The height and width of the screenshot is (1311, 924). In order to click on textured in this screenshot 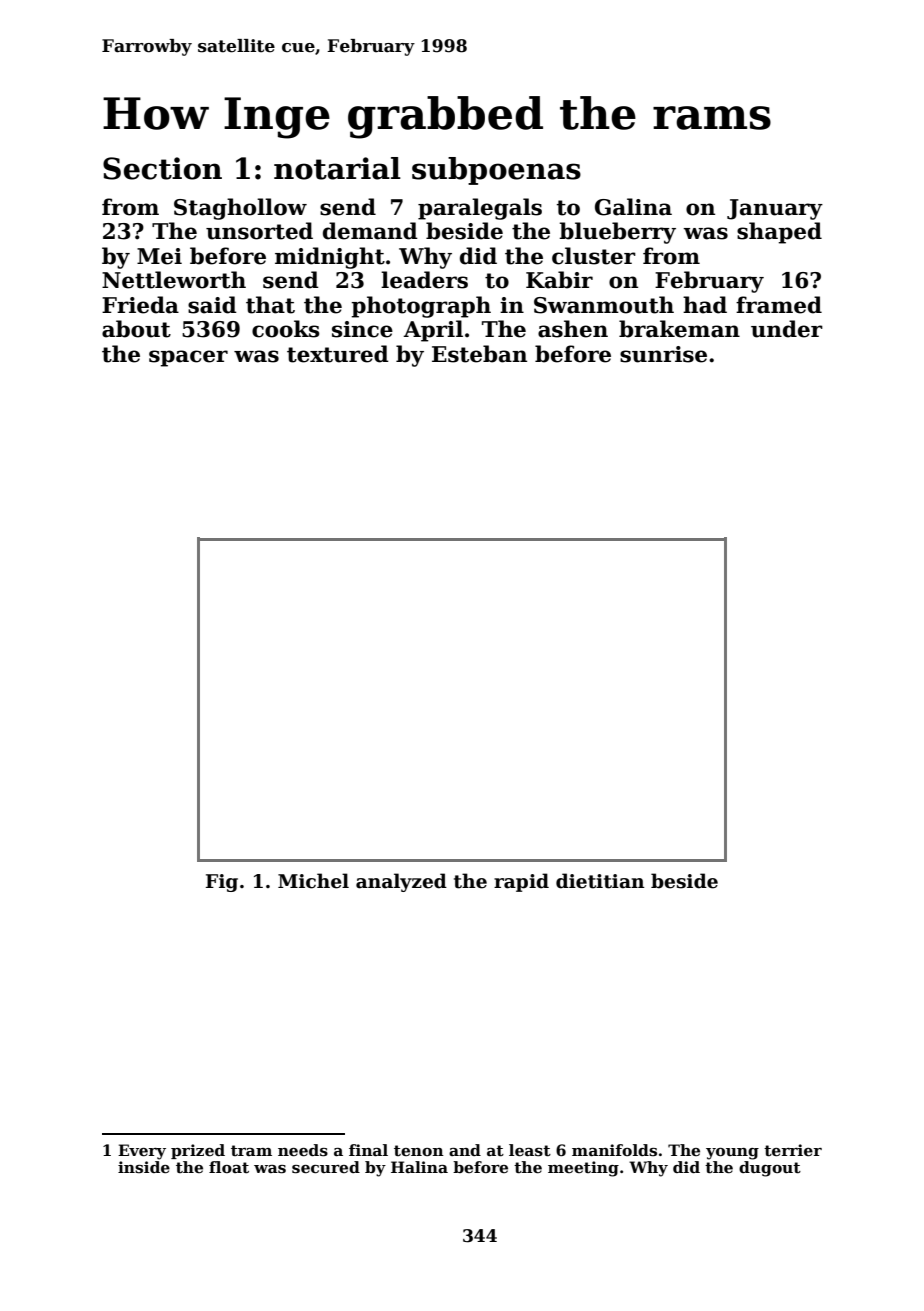, I will do `click(338, 354)`.
